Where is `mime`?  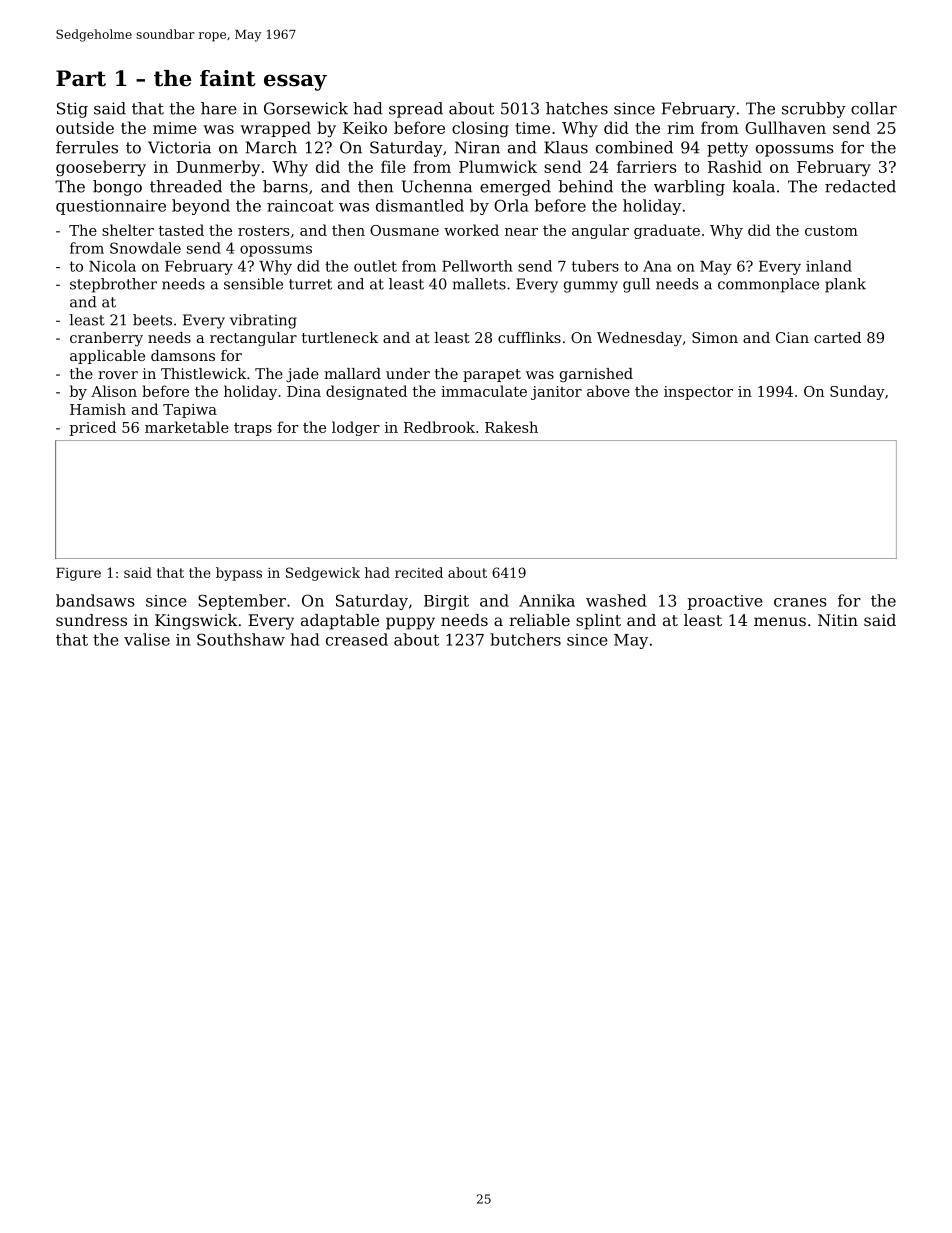
mime is located at coordinates (175, 128).
